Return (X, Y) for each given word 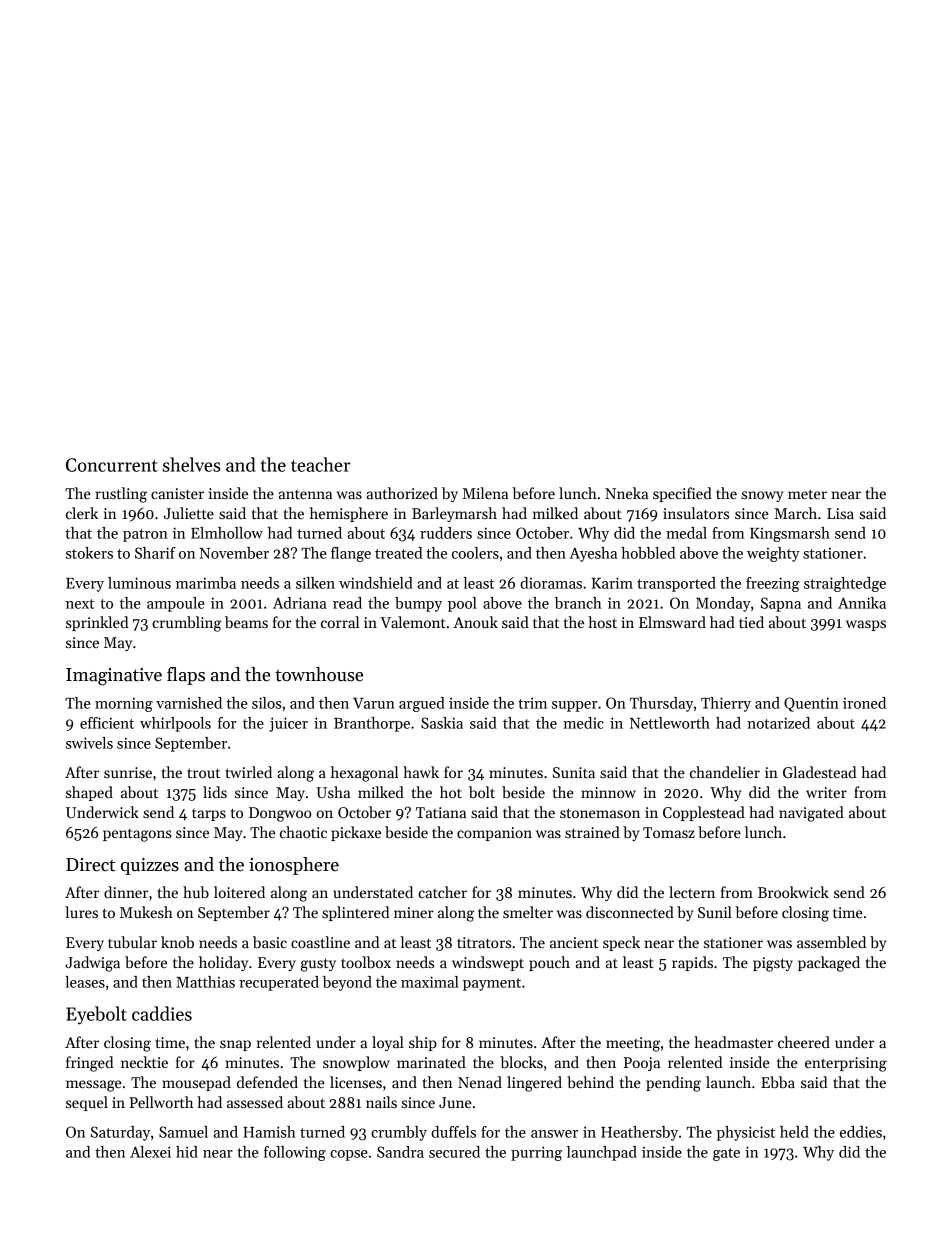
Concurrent (112, 465)
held (794, 1132)
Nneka (626, 493)
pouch (549, 963)
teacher (321, 464)
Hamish (269, 1132)
